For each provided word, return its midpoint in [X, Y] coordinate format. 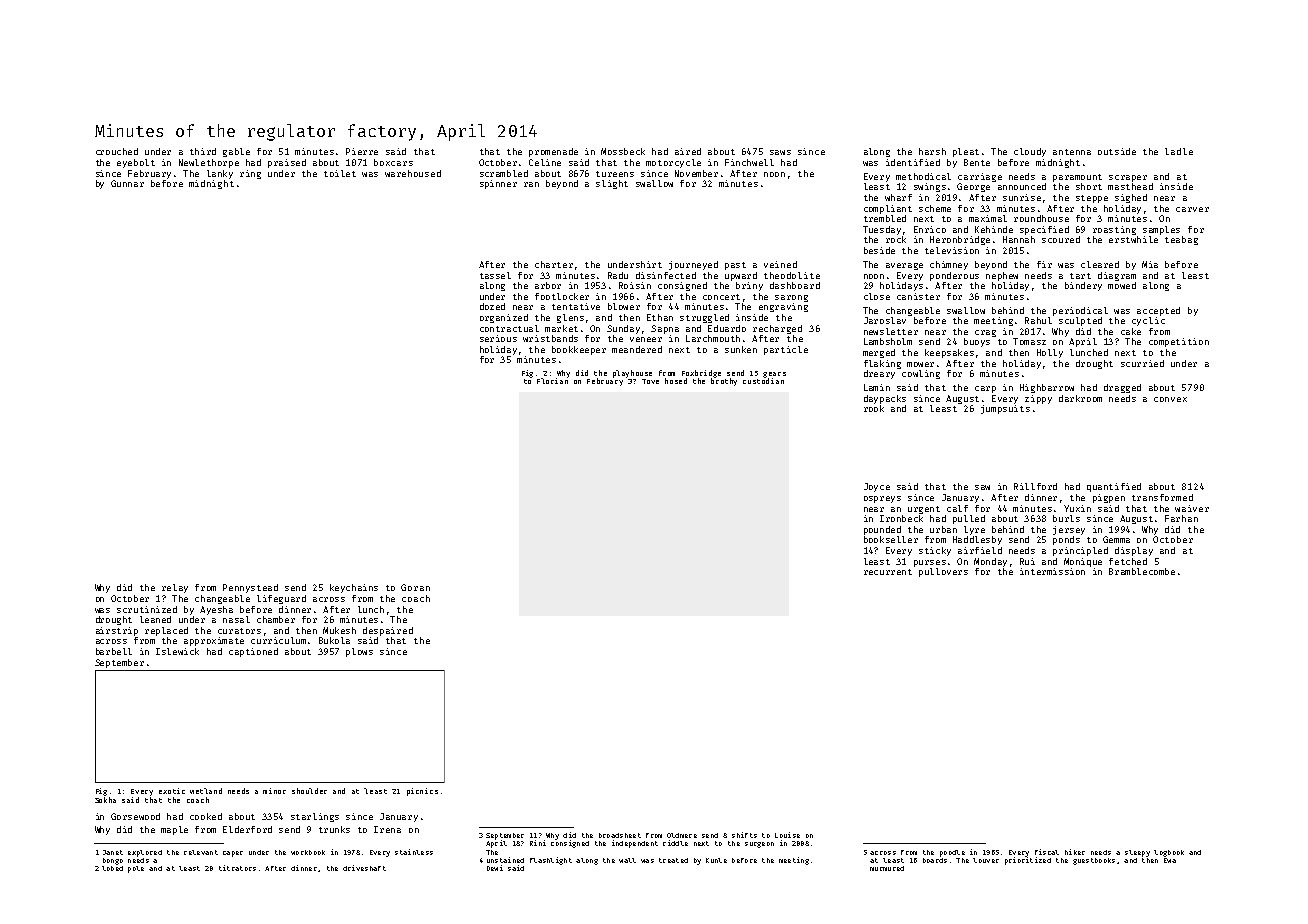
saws [780, 152]
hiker [1075, 852]
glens [570, 318]
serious [498, 338]
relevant [201, 852]
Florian [552, 381]
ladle [1179, 151]
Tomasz [1029, 341]
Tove [650, 381]
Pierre [362, 151]
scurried [1142, 363]
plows [359, 652]
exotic [172, 791]
